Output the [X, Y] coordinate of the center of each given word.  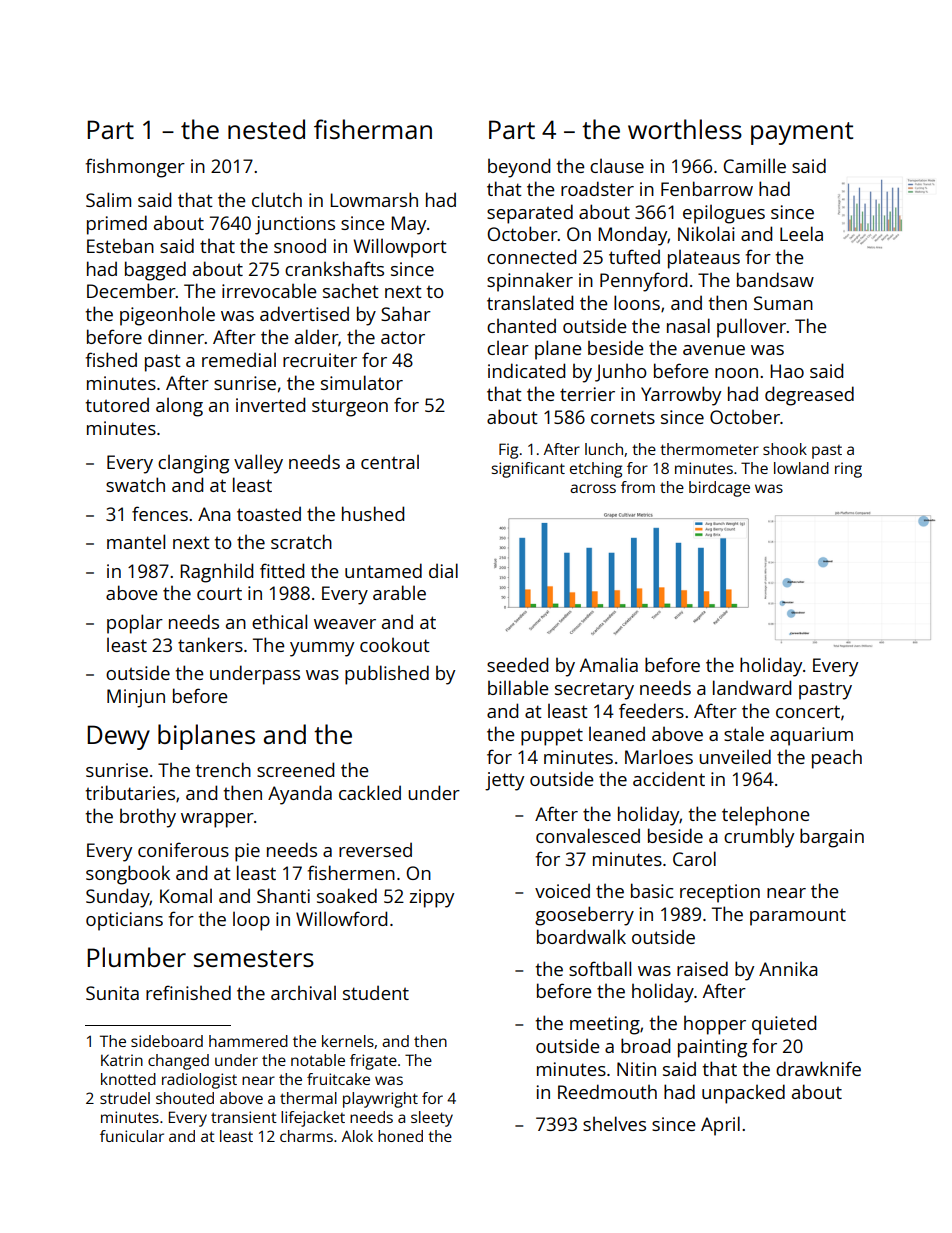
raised [702, 968]
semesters [254, 958]
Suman [783, 303]
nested [266, 129]
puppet [552, 737]
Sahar [406, 313]
